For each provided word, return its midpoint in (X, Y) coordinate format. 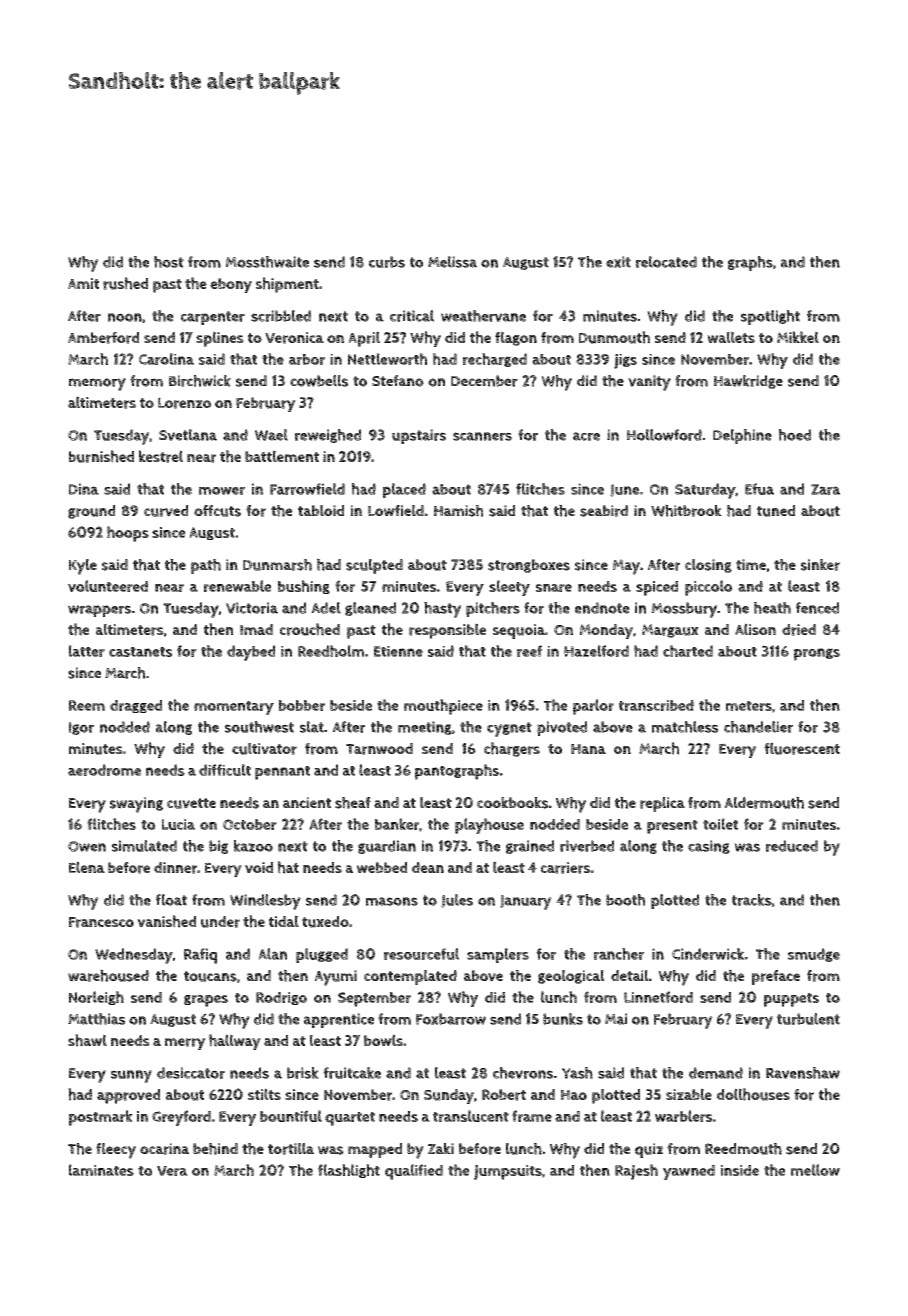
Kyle (83, 567)
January (526, 902)
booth (625, 900)
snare (554, 588)
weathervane (483, 316)
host (169, 262)
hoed (795, 435)
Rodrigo (281, 998)
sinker (820, 565)
